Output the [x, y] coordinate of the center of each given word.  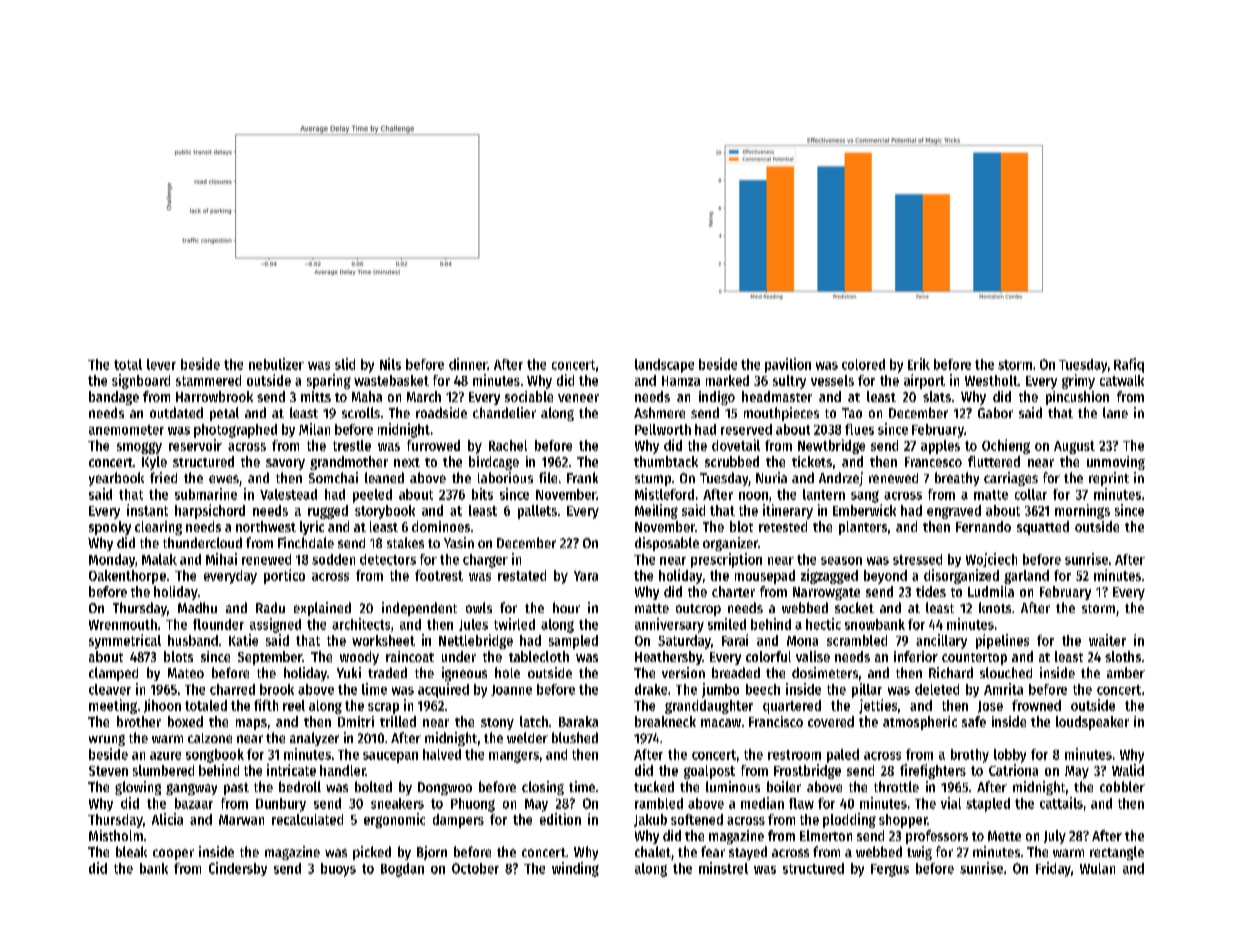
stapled [988, 805]
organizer [730, 544]
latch [534, 721]
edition [560, 819]
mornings [1082, 511]
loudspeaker [1092, 723]
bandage [114, 398]
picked [372, 853]
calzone [210, 738]
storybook [385, 512]
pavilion [788, 365]
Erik [919, 364]
